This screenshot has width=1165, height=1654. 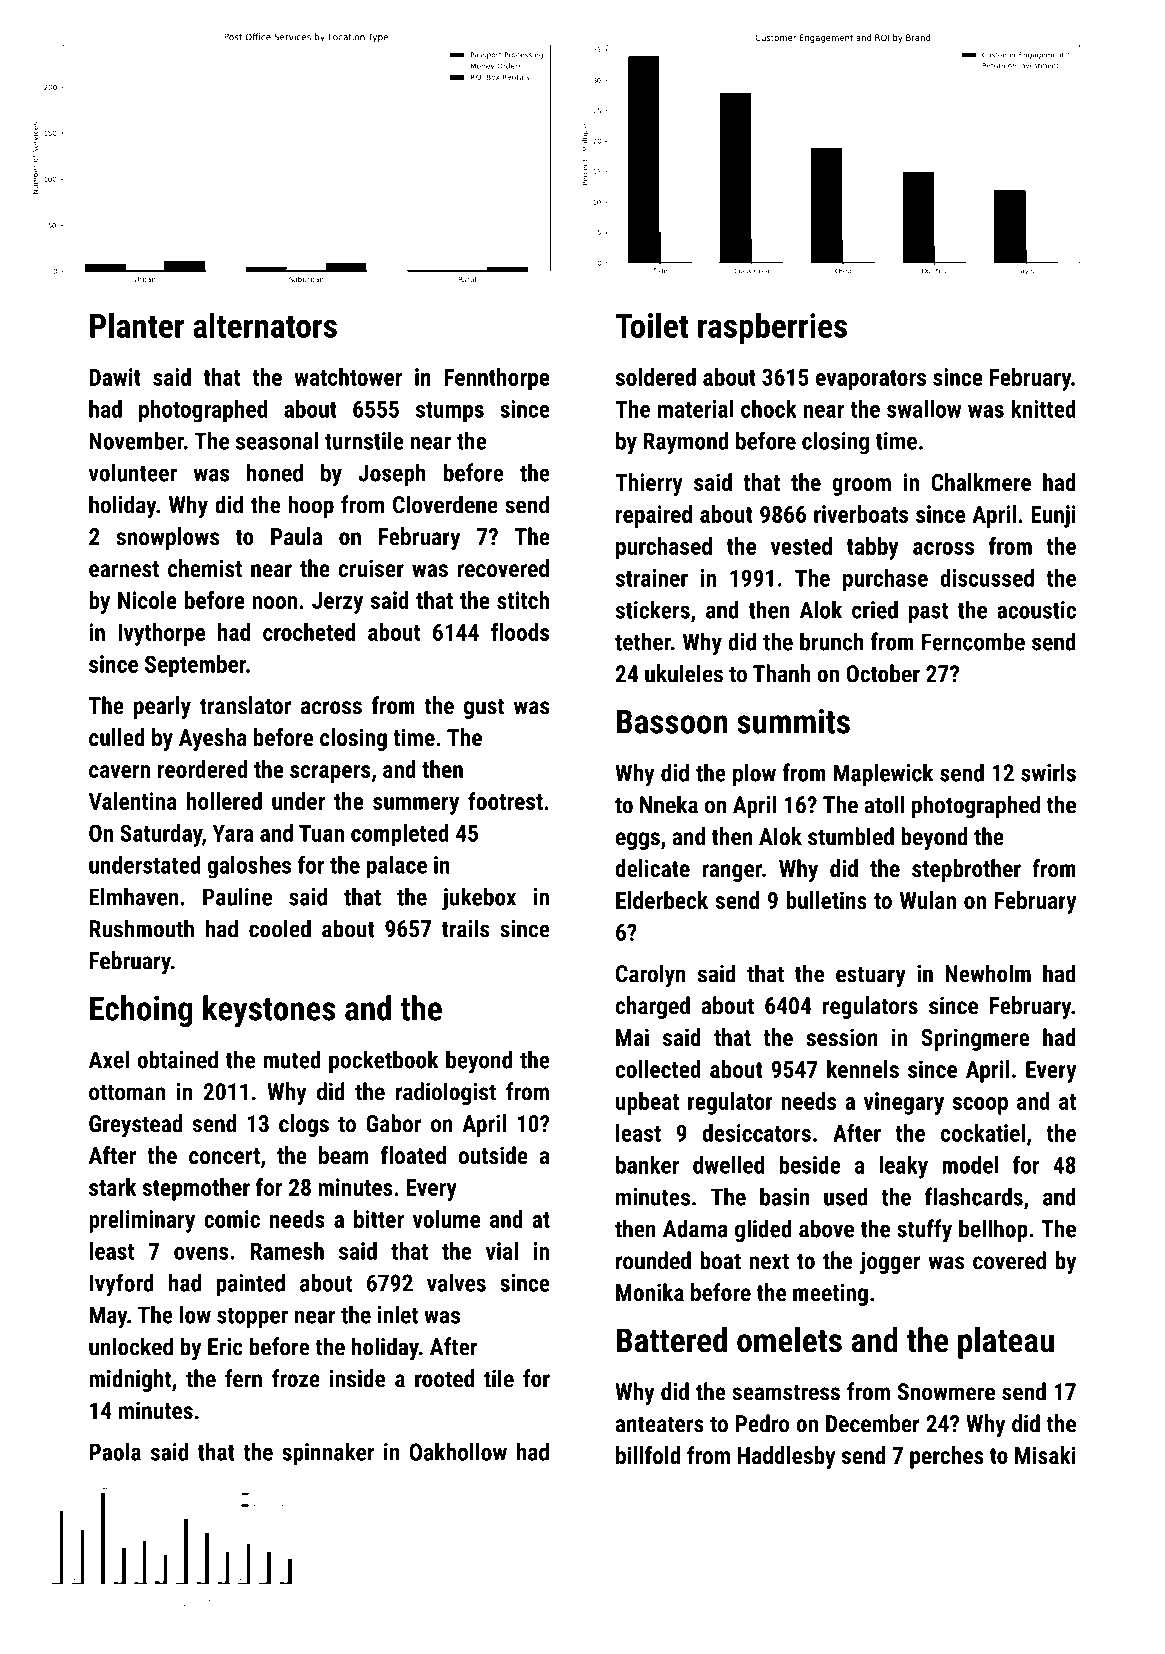 I want to click on dwelled, so click(x=728, y=1164).
